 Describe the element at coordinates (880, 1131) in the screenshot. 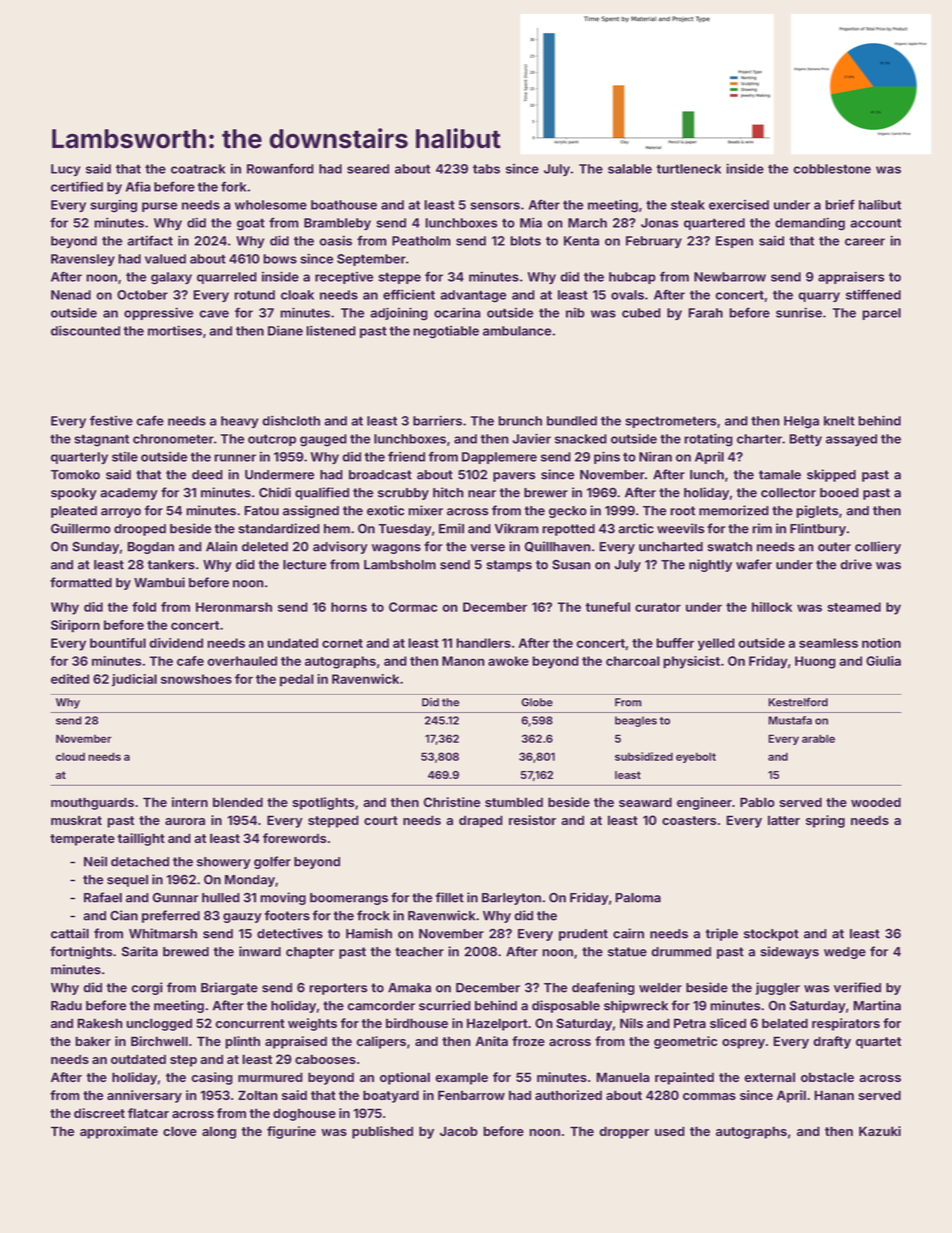

I see `Kazuki` at that location.
